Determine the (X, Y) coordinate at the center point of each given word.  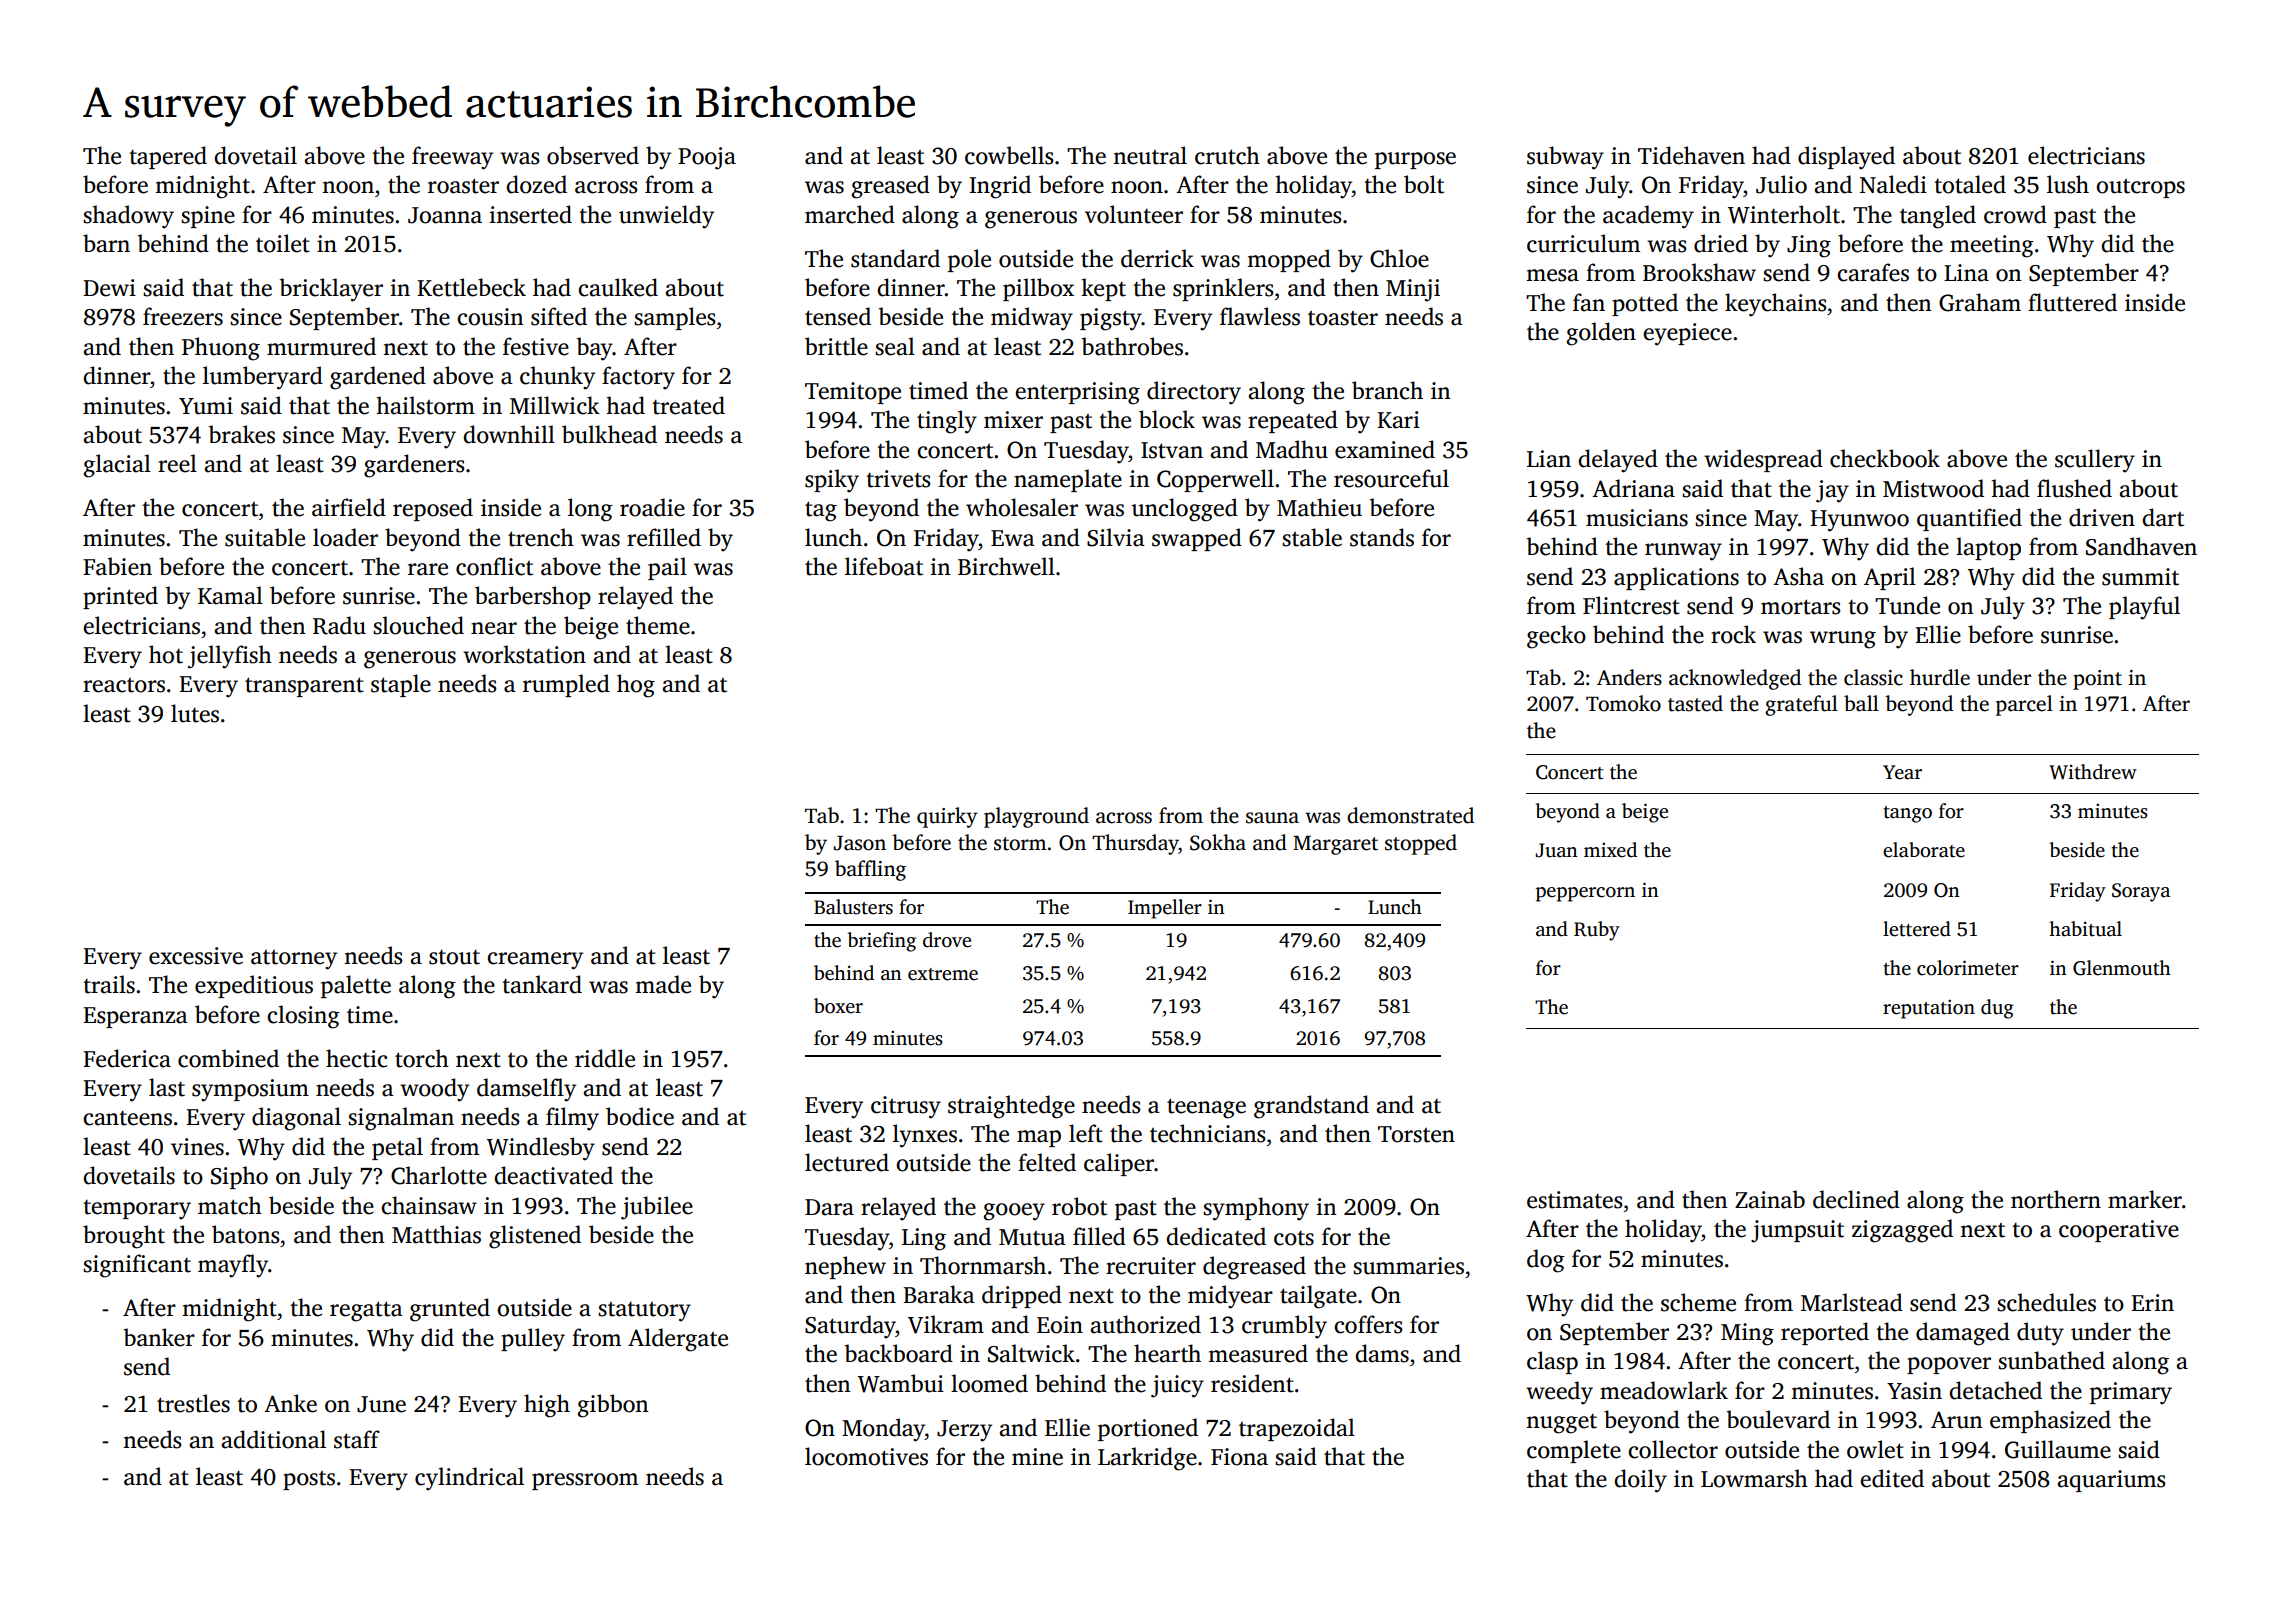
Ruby (1597, 931)
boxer (838, 1006)
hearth (1167, 1353)
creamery (535, 961)
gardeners (414, 466)
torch (422, 1058)
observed (593, 155)
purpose (1415, 160)
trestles (193, 1403)
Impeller (1165, 909)
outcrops (2140, 188)
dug (1997, 1009)
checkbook (1885, 458)
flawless (1260, 316)
